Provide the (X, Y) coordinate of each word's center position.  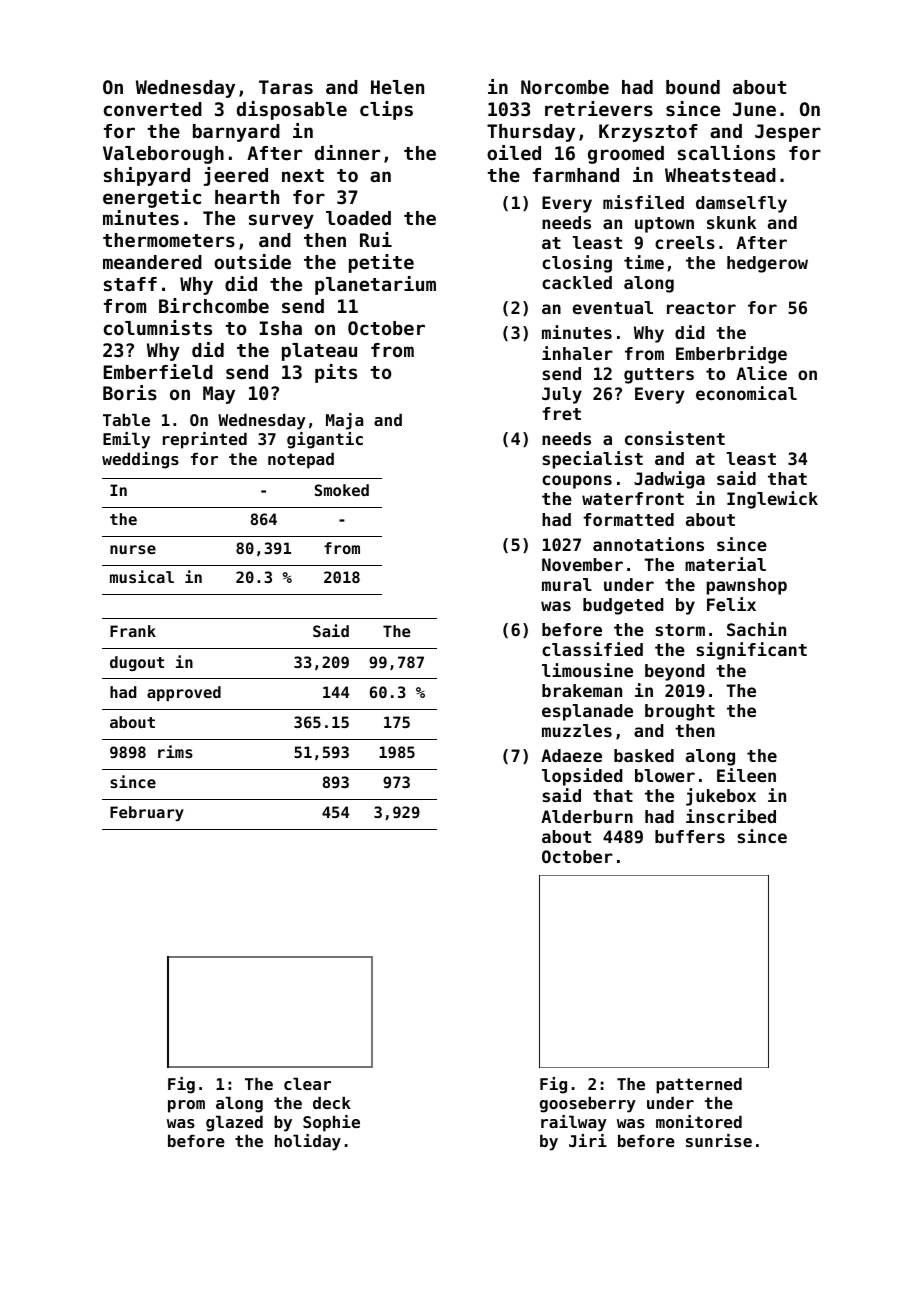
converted (153, 109)
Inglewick (772, 500)
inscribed (731, 816)
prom (186, 1106)
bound (693, 87)
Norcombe (565, 87)
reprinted (205, 440)
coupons (577, 482)
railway (574, 1123)
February (147, 813)
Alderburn (587, 816)
